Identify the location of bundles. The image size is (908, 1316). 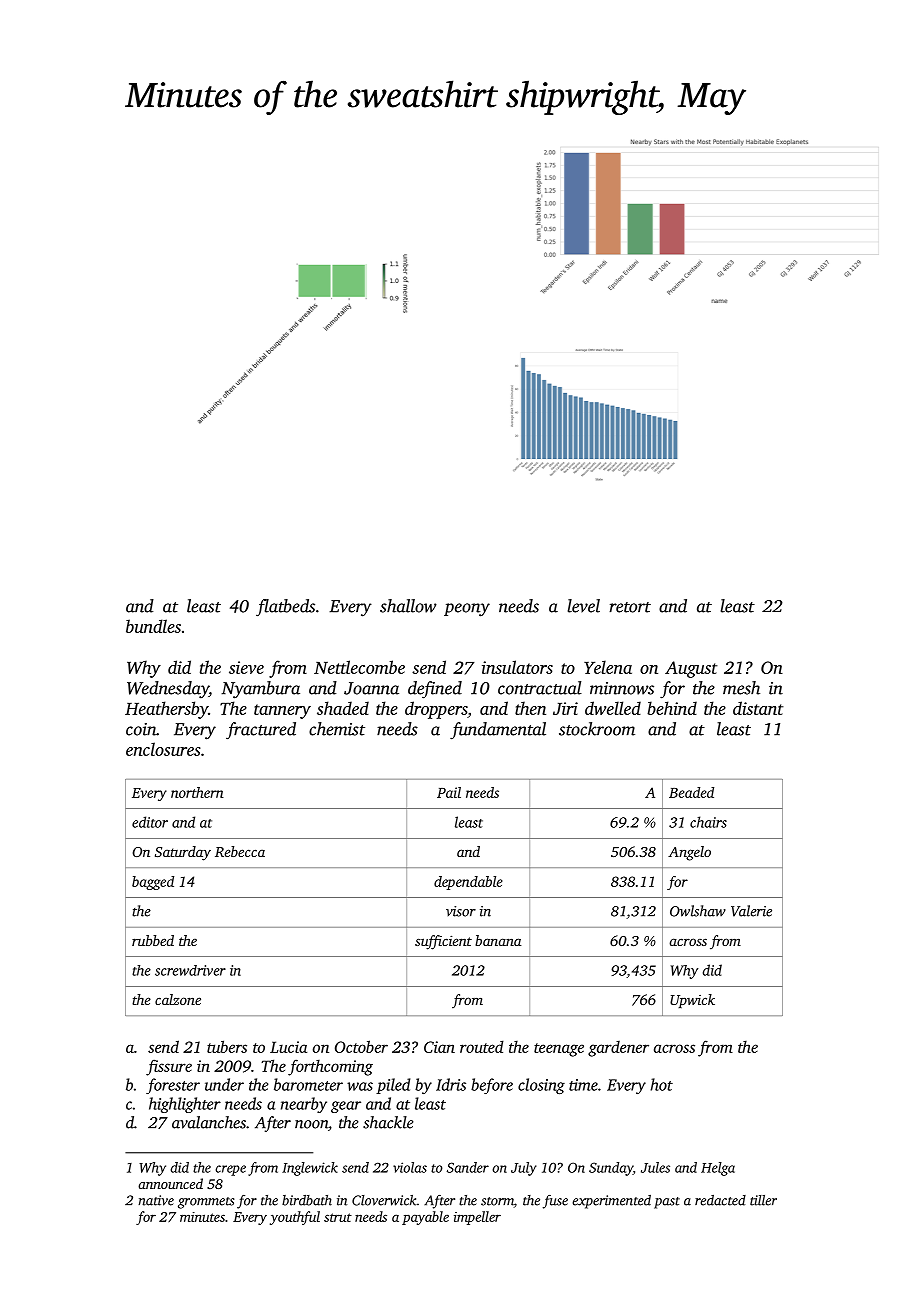
(153, 626).
